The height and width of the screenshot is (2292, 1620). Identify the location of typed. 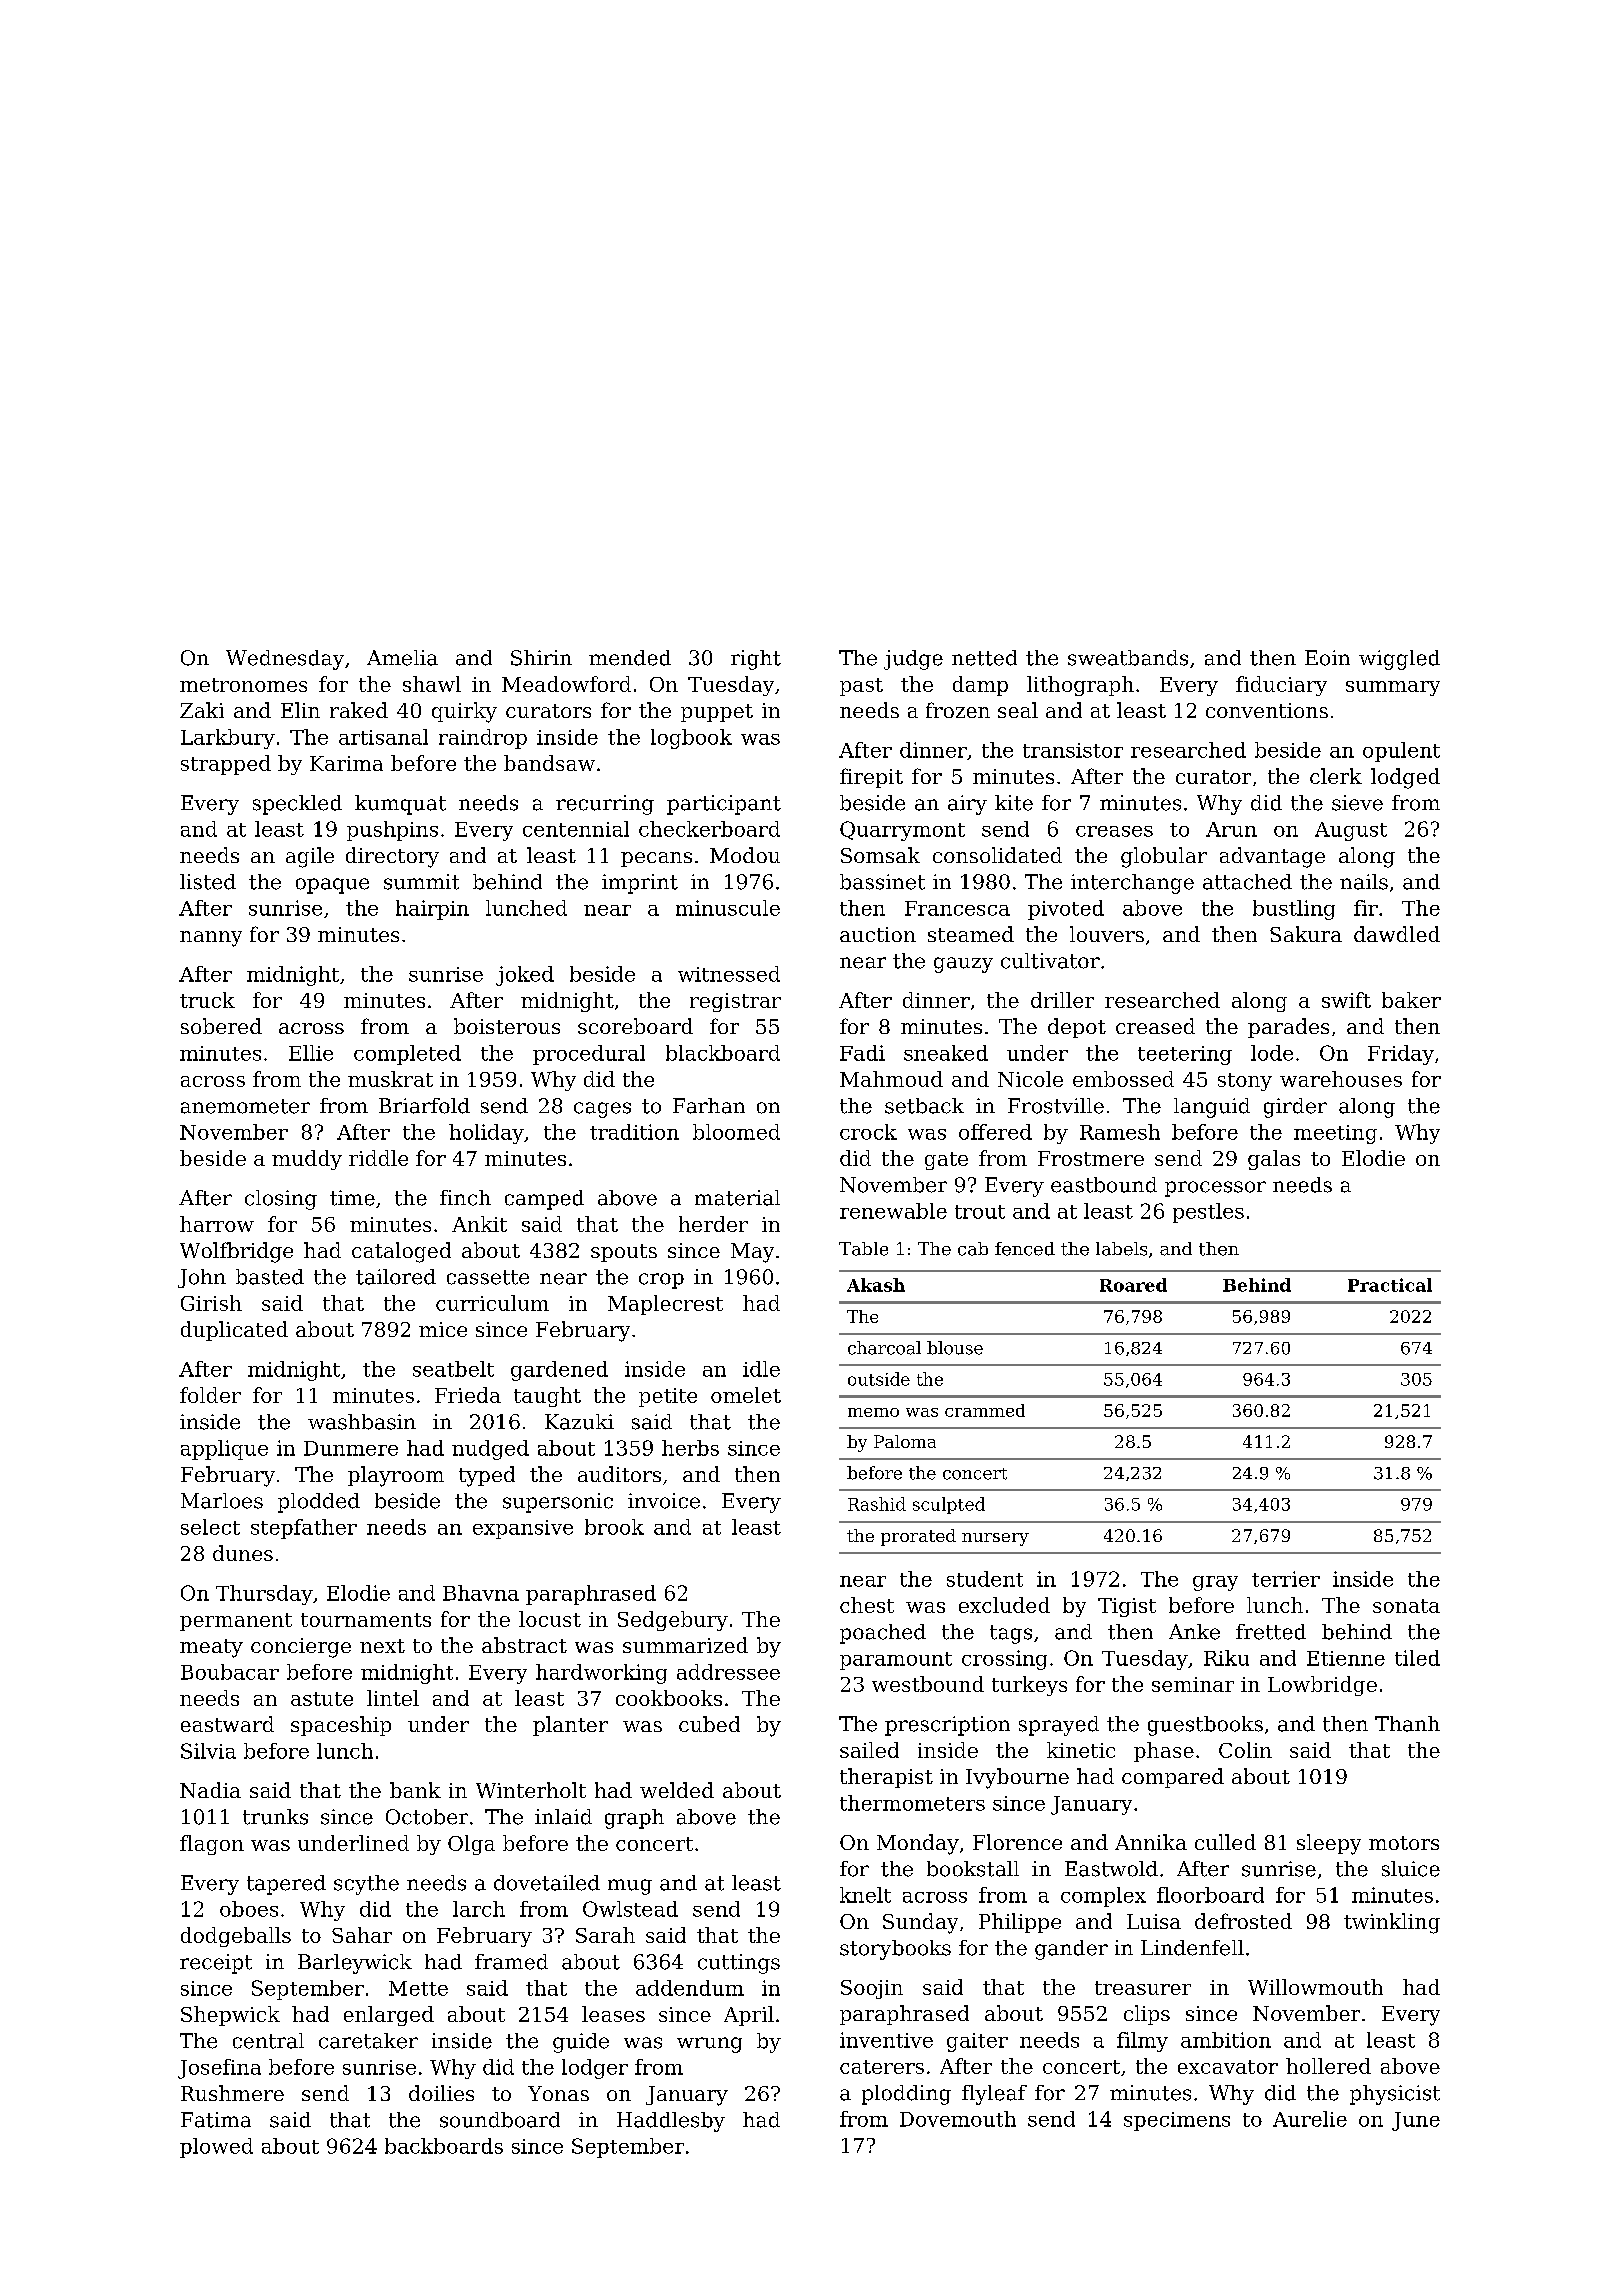
(487, 1476).
